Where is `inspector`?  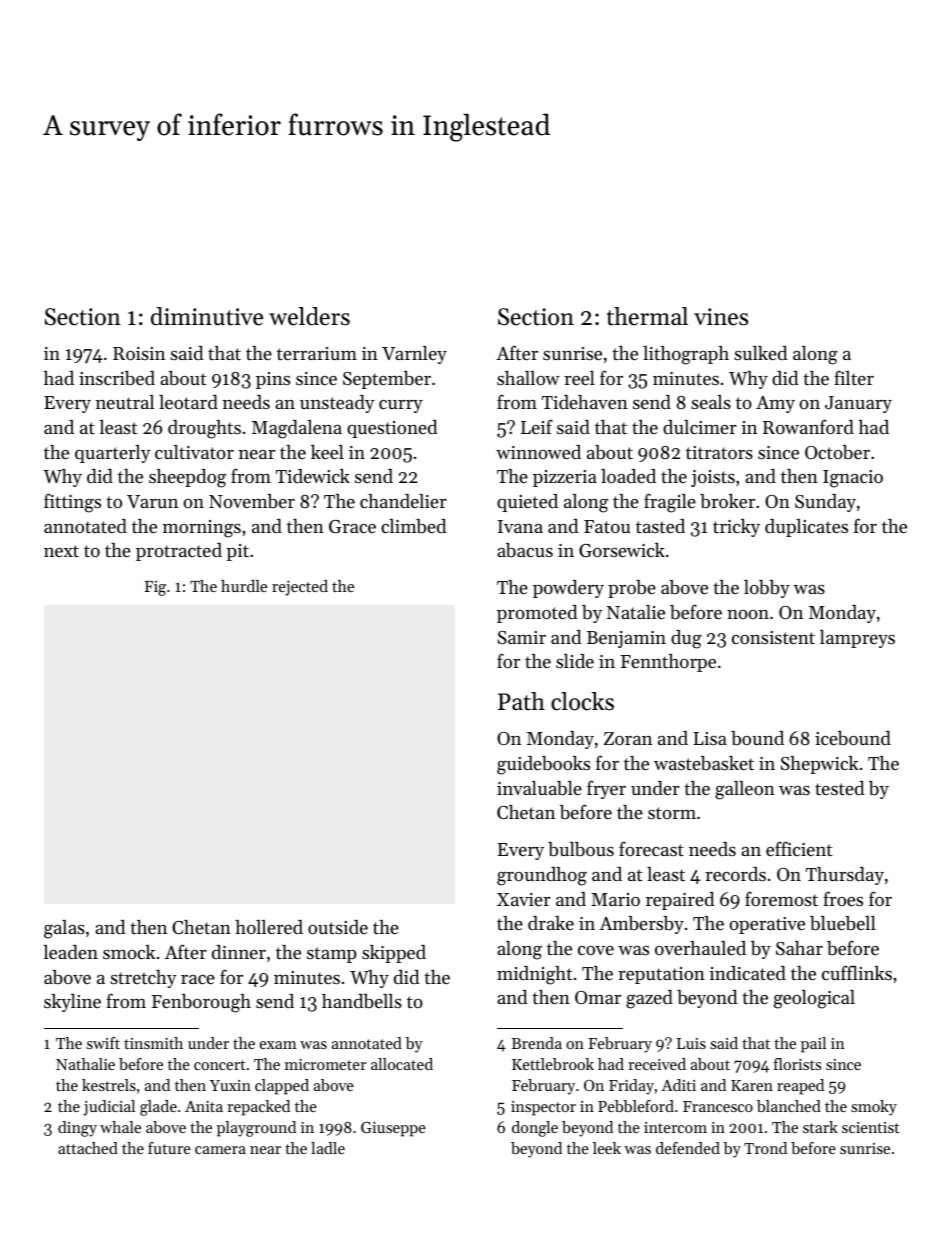 inspector is located at coordinates (543, 1108).
